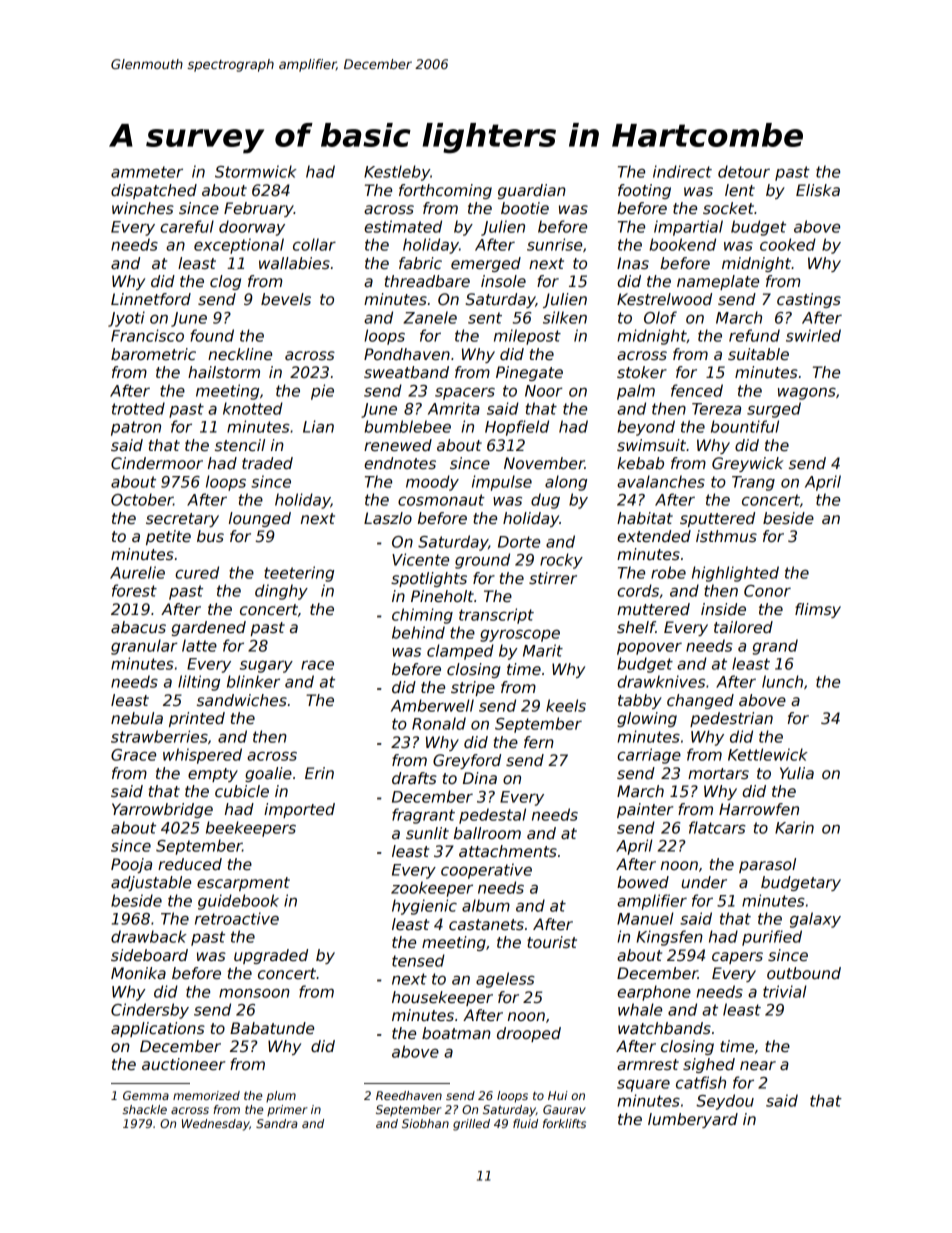  I want to click on isthmus, so click(726, 536).
